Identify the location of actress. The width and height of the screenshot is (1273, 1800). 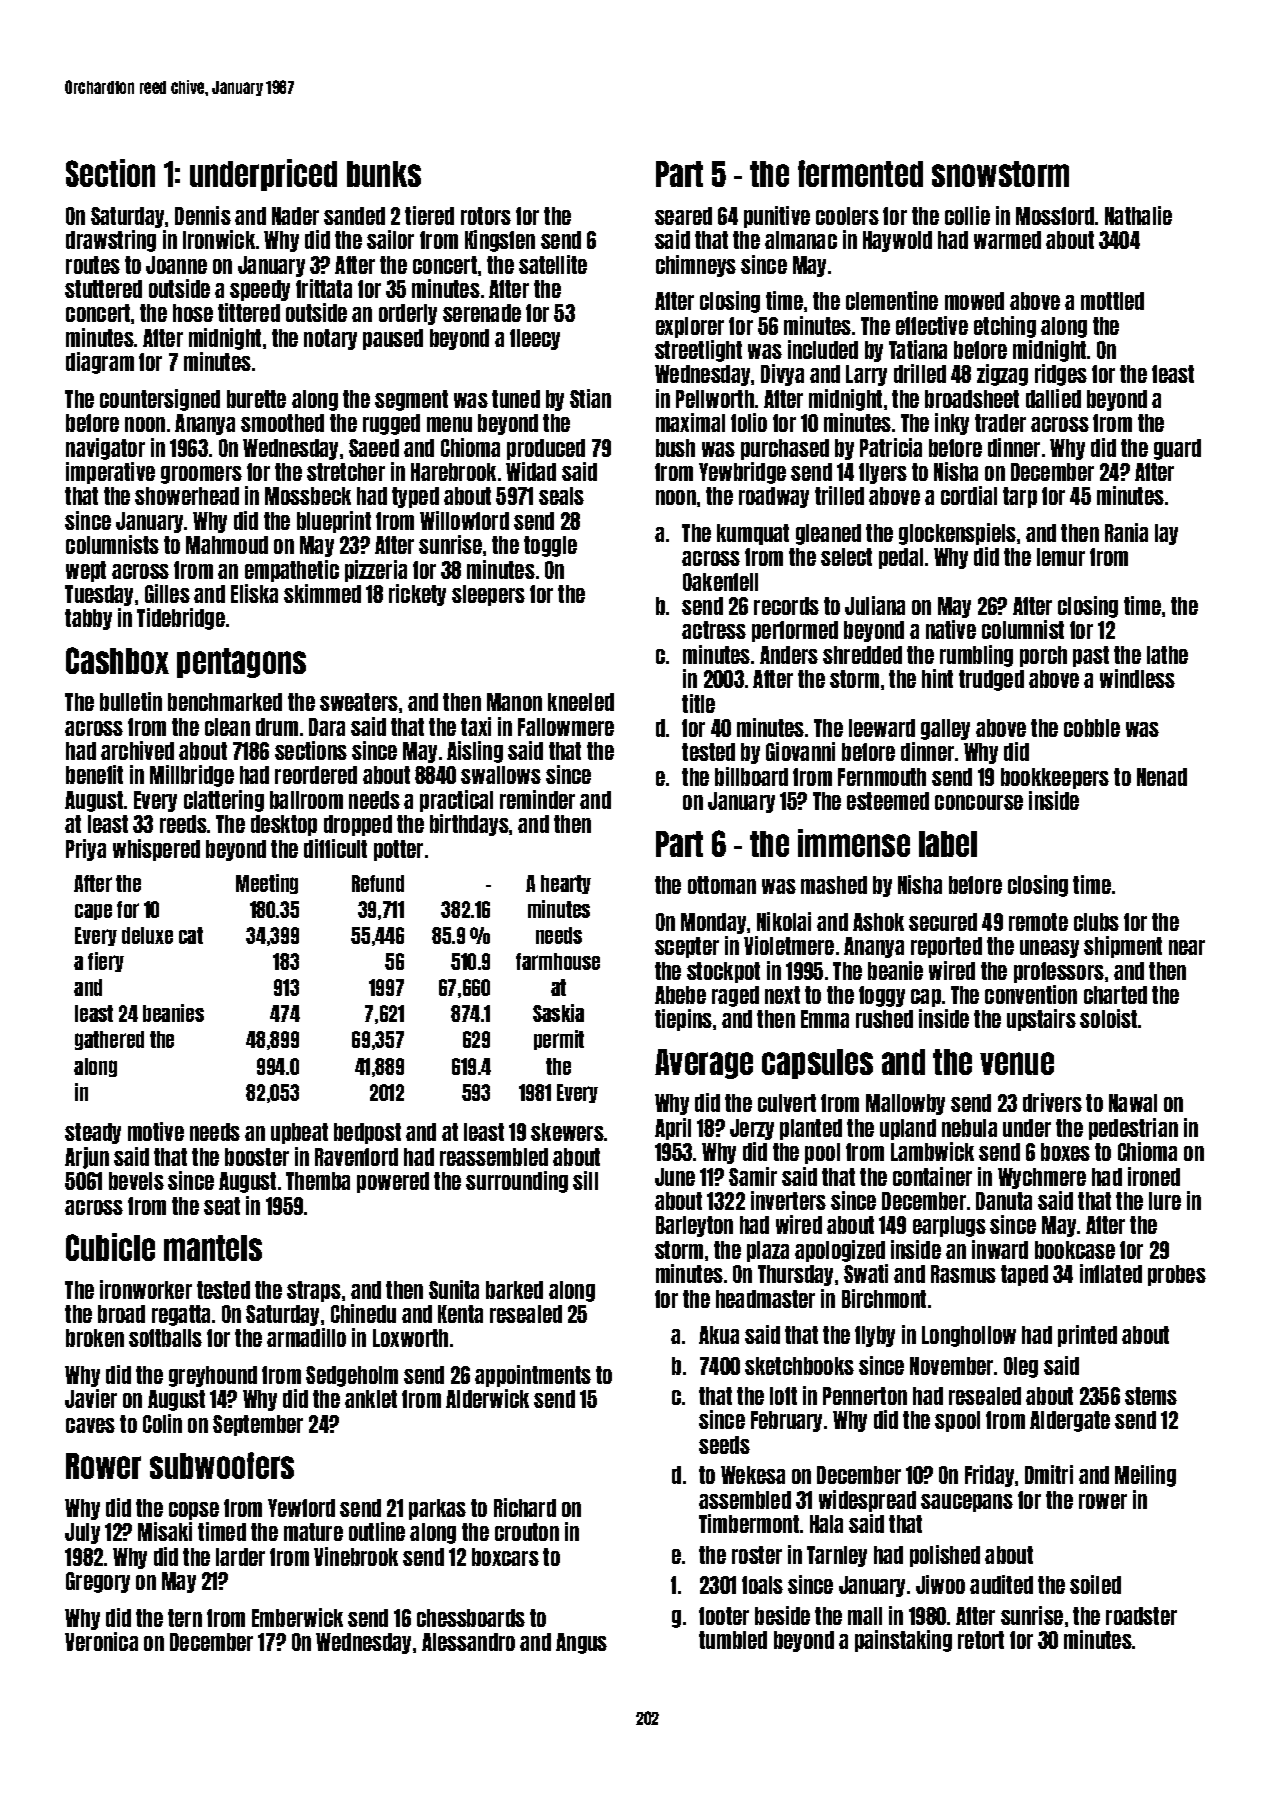
(714, 630).
